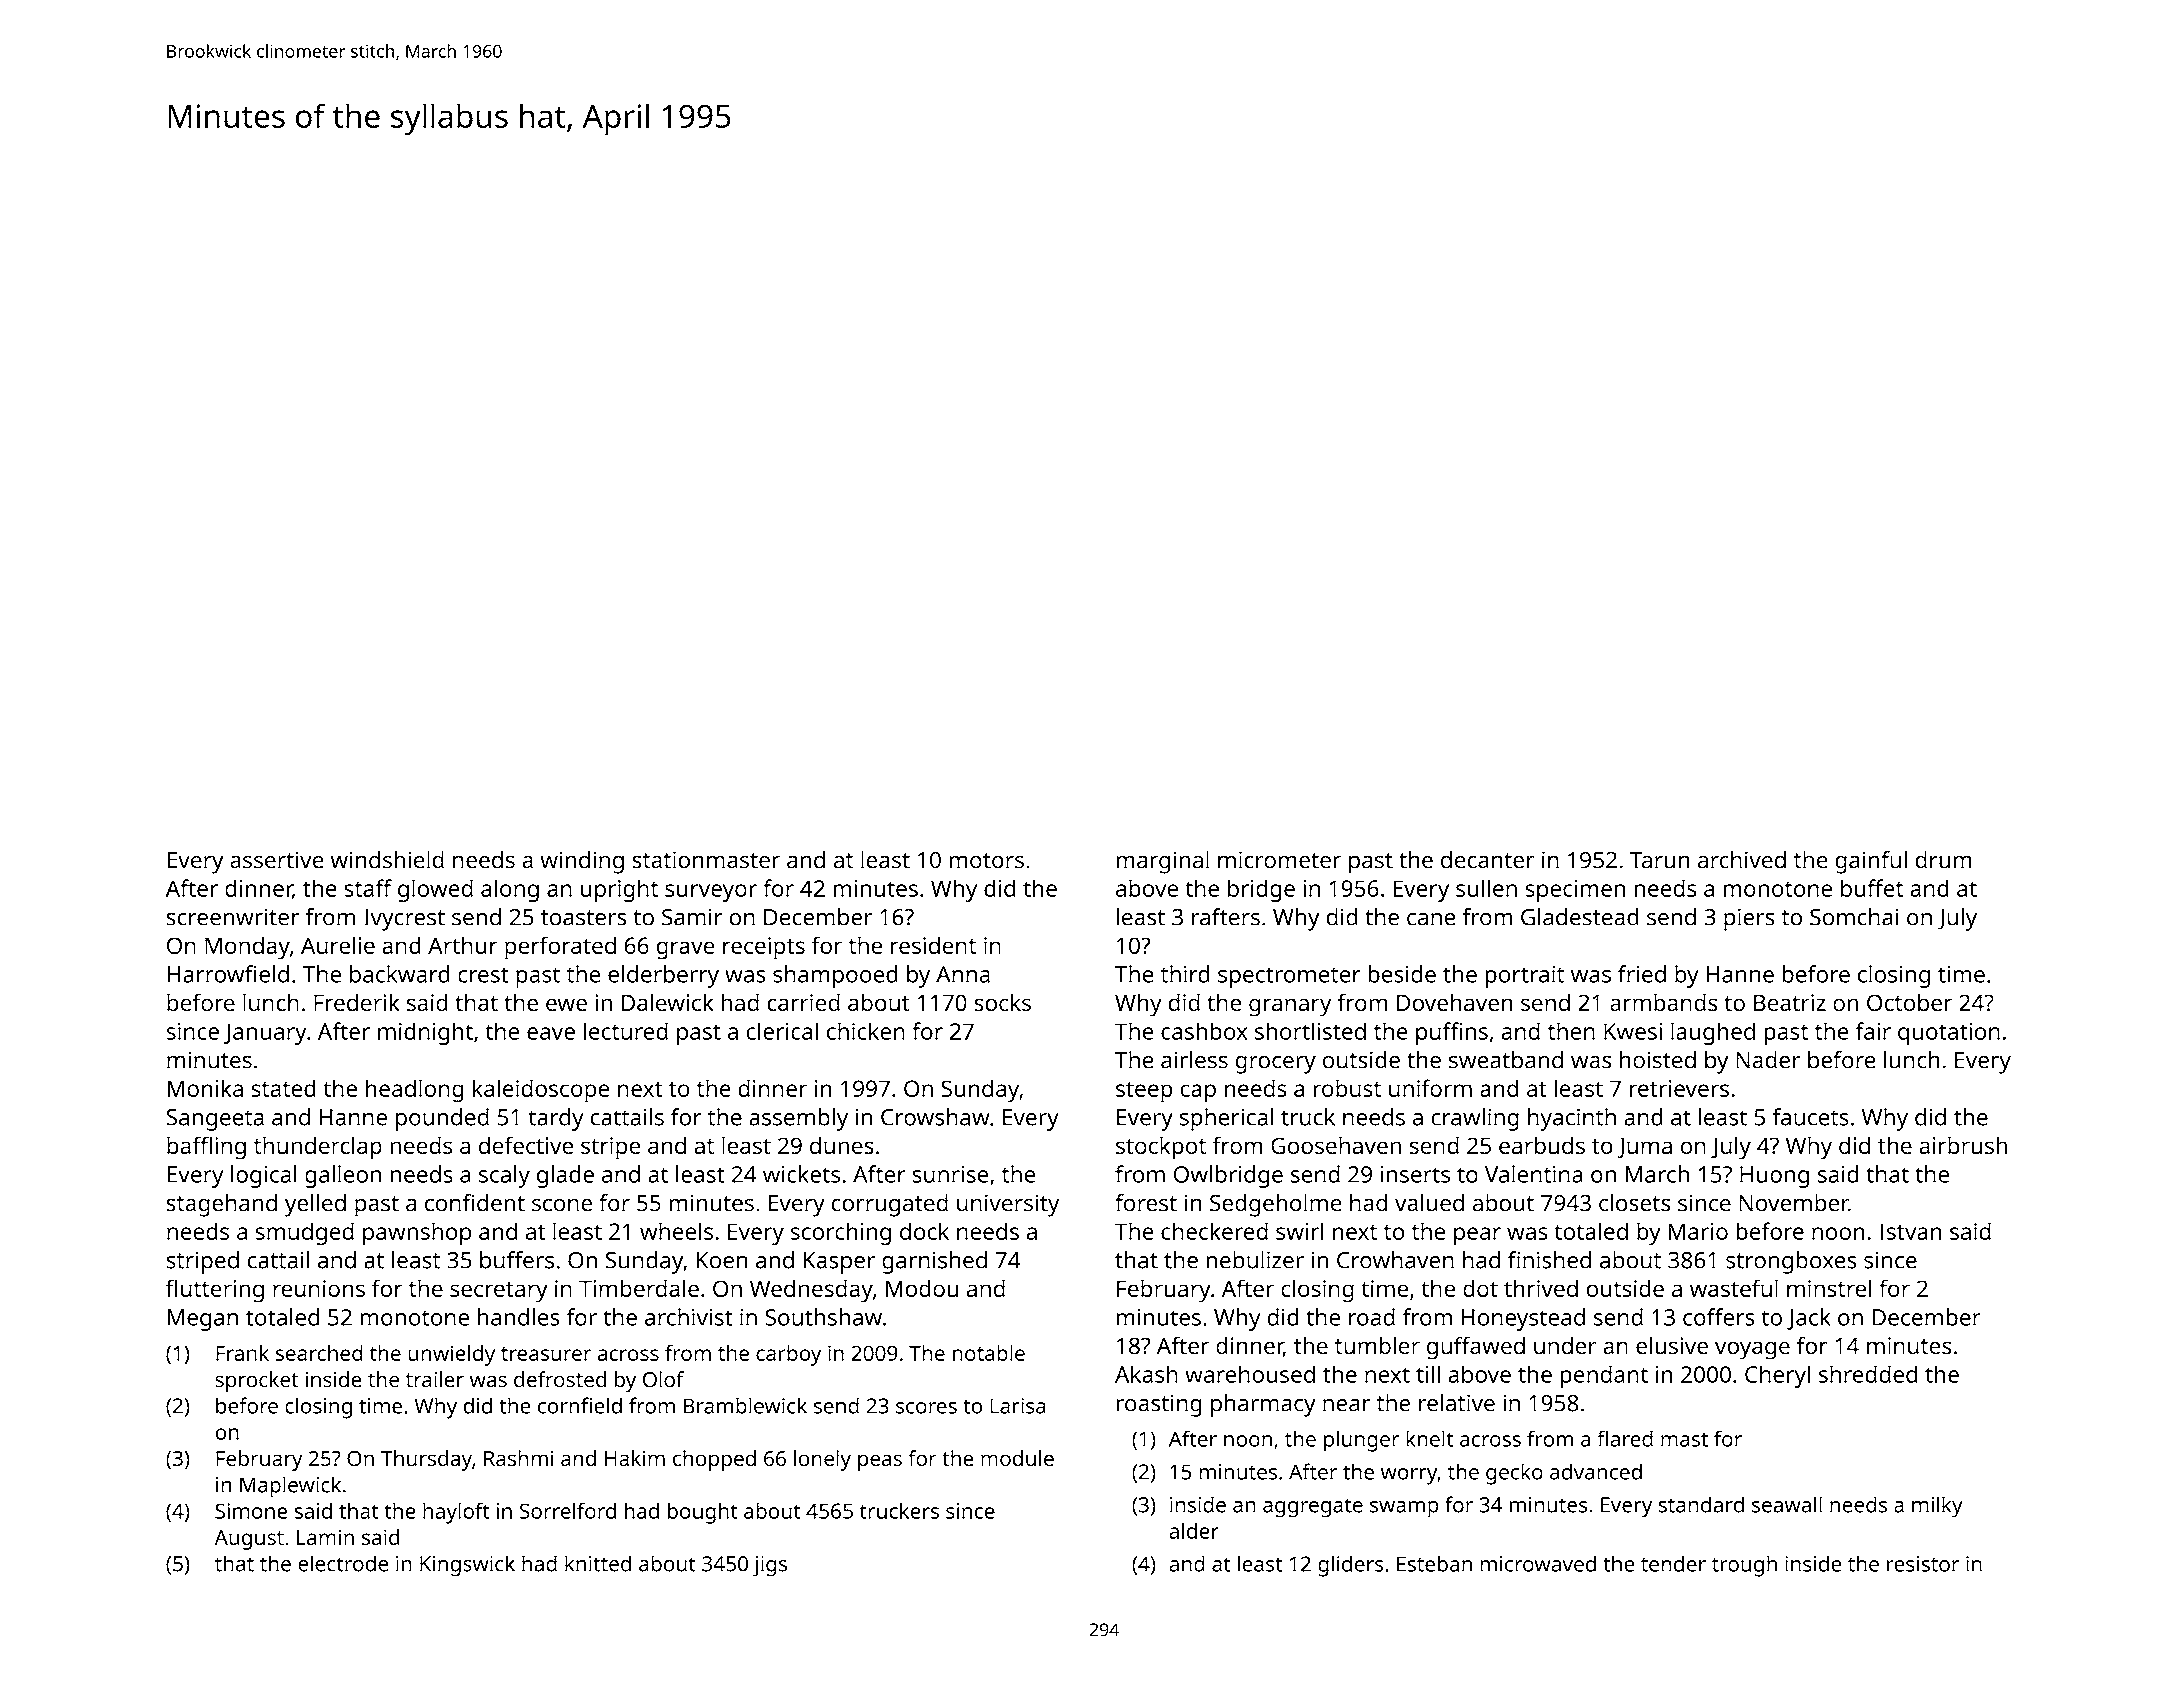  What do you see at coordinates (304, 1233) in the document?
I see `smudged` at bounding box center [304, 1233].
